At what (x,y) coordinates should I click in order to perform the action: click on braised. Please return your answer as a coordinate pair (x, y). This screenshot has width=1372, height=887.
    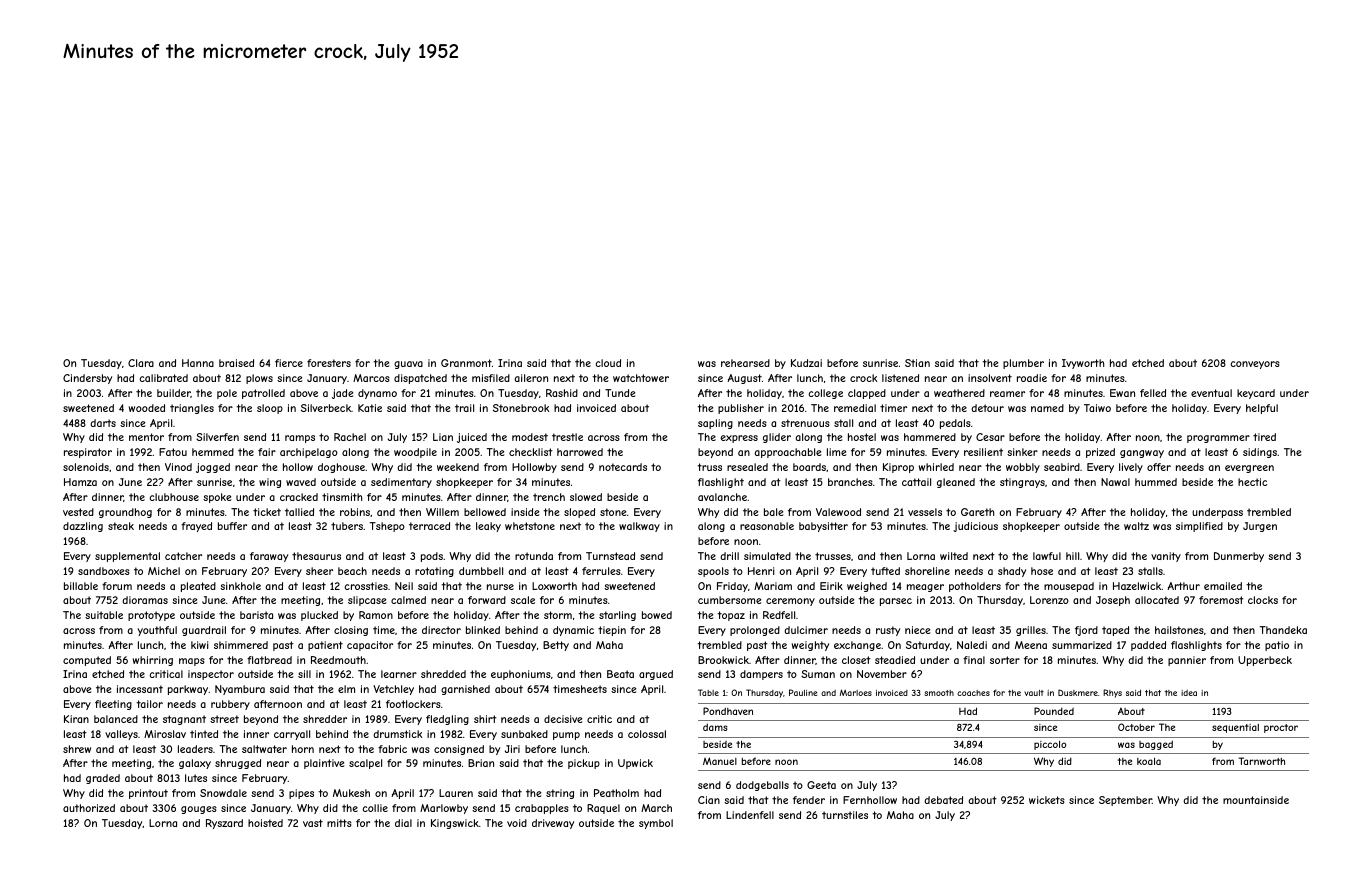
    Looking at the image, I should click on (236, 363).
